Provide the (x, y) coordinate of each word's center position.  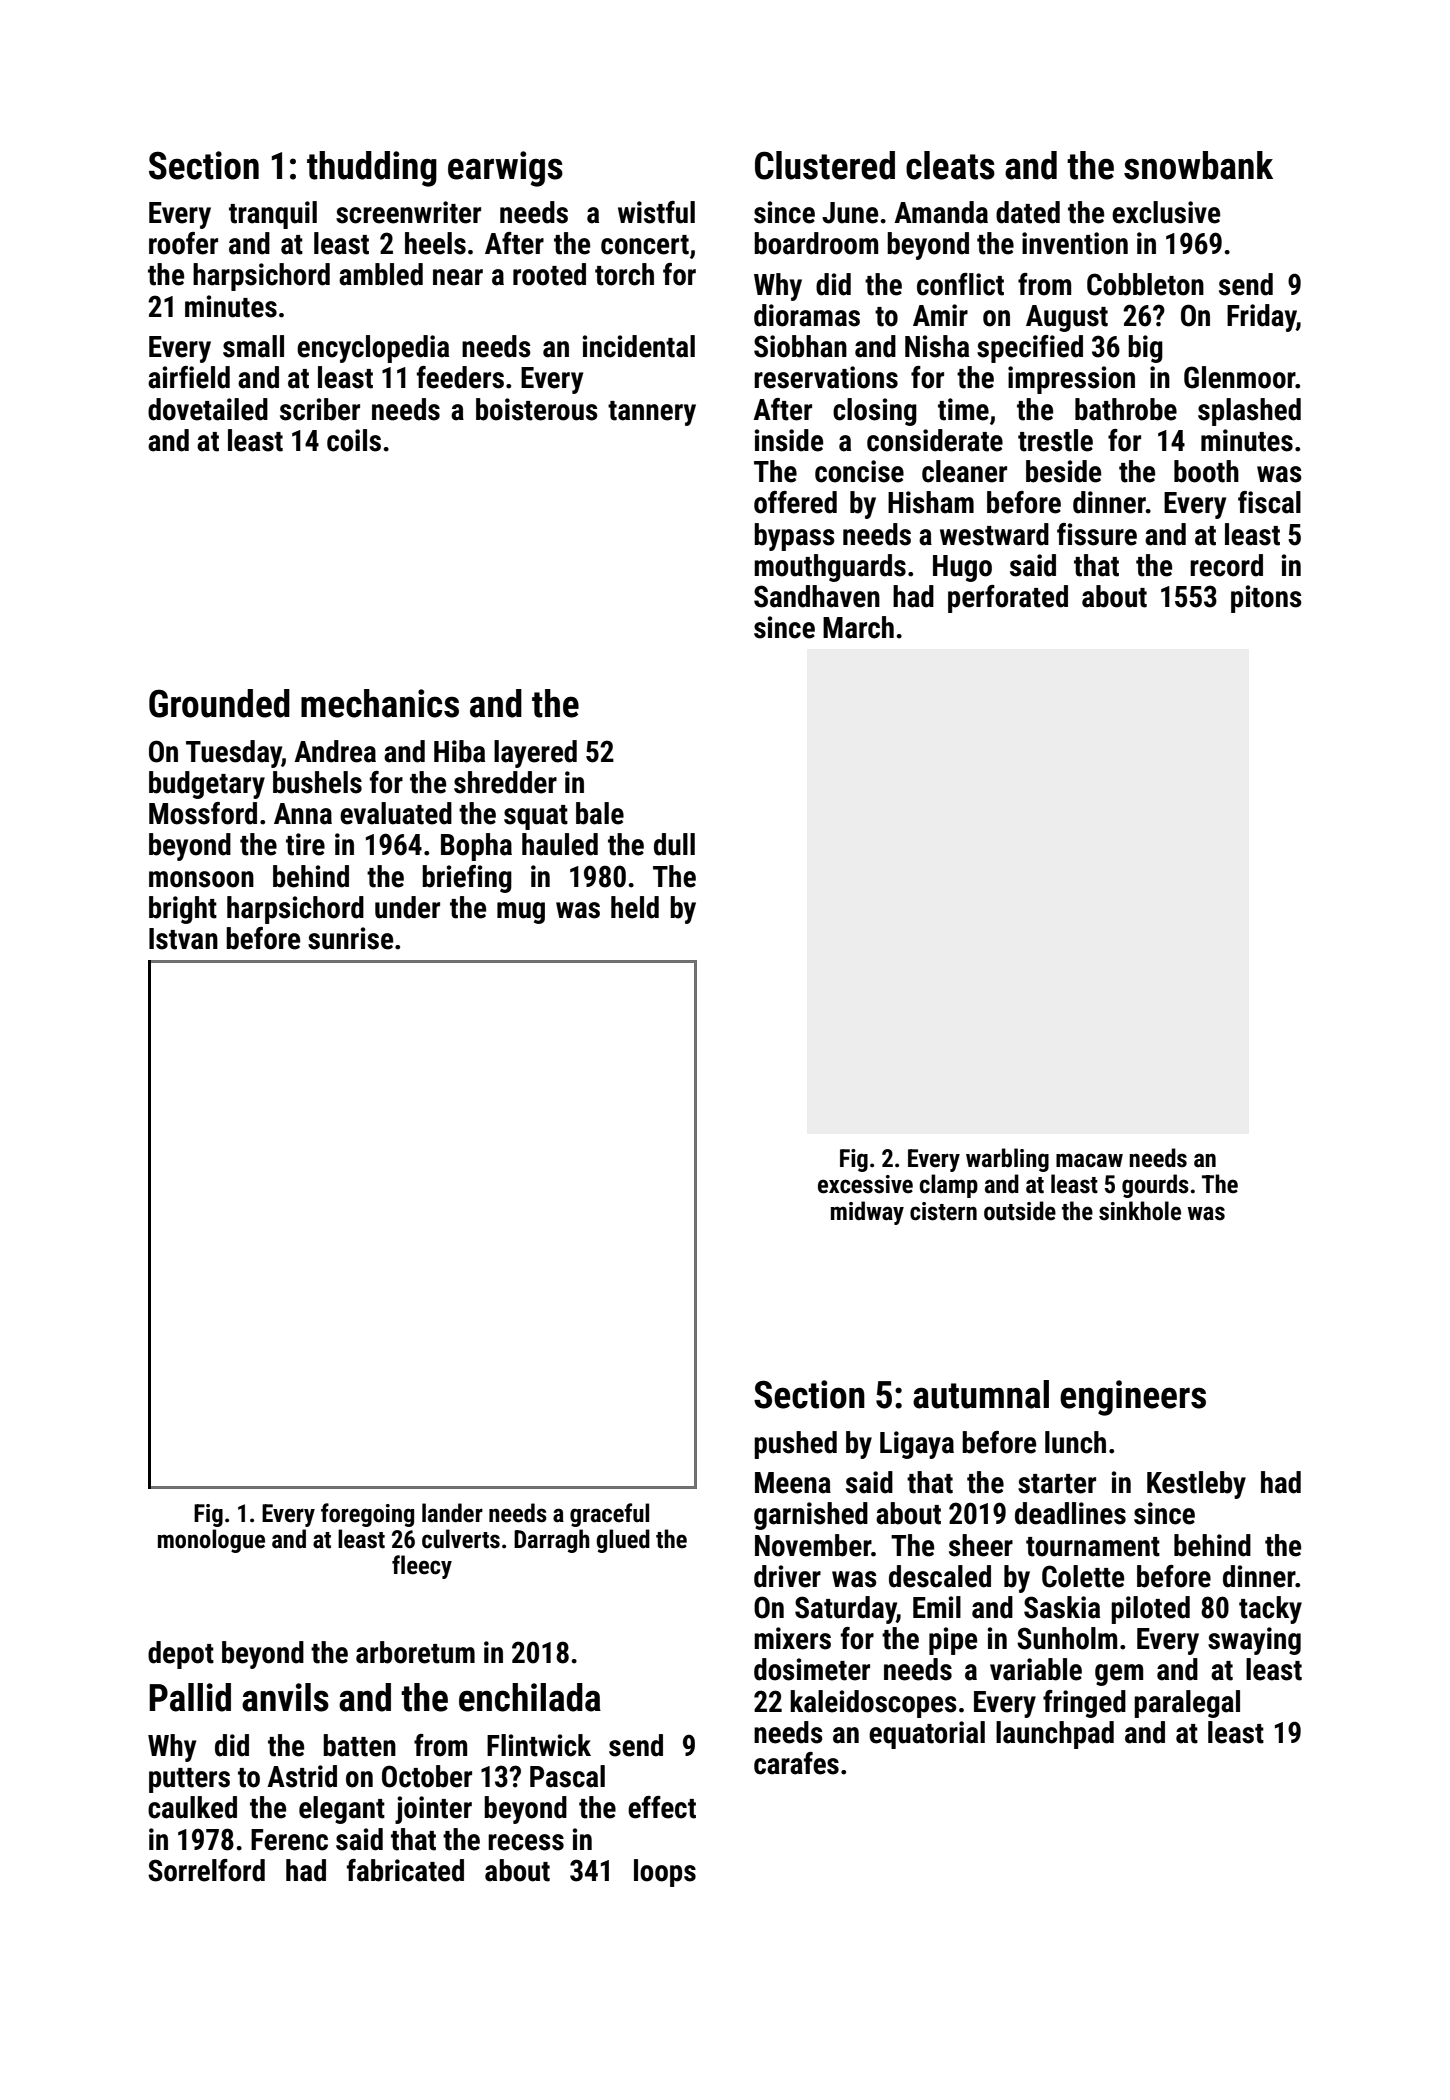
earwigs (505, 169)
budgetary (207, 785)
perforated (1008, 599)
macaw (1089, 1160)
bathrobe (1126, 409)
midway (867, 1213)
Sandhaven (817, 596)
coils (354, 440)
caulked (192, 1807)
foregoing (367, 1515)
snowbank (1198, 165)
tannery (652, 413)
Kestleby (1196, 1485)
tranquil (273, 215)
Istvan (183, 939)
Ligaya (917, 1445)
